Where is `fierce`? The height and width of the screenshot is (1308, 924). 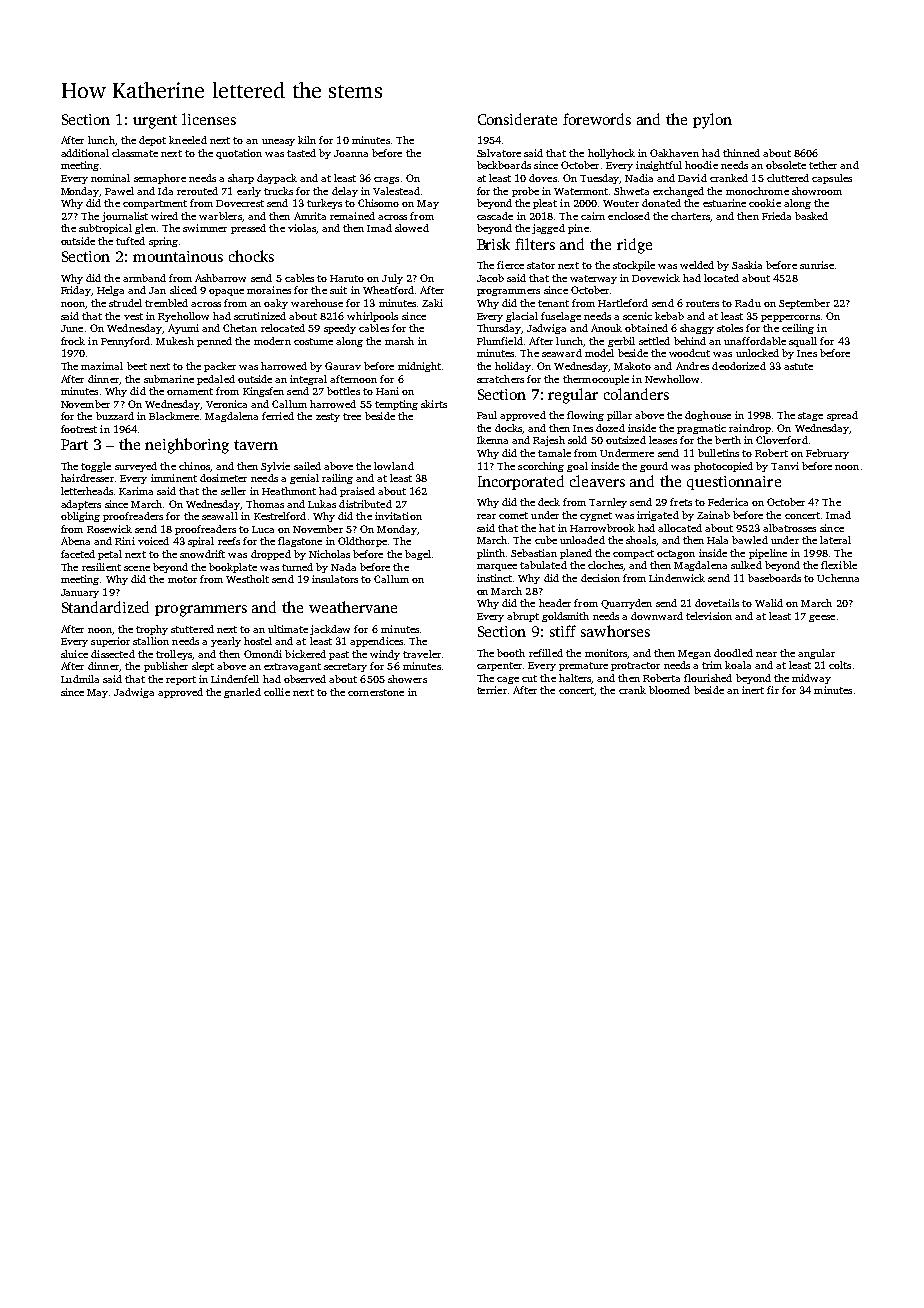
fierce is located at coordinates (510, 265).
